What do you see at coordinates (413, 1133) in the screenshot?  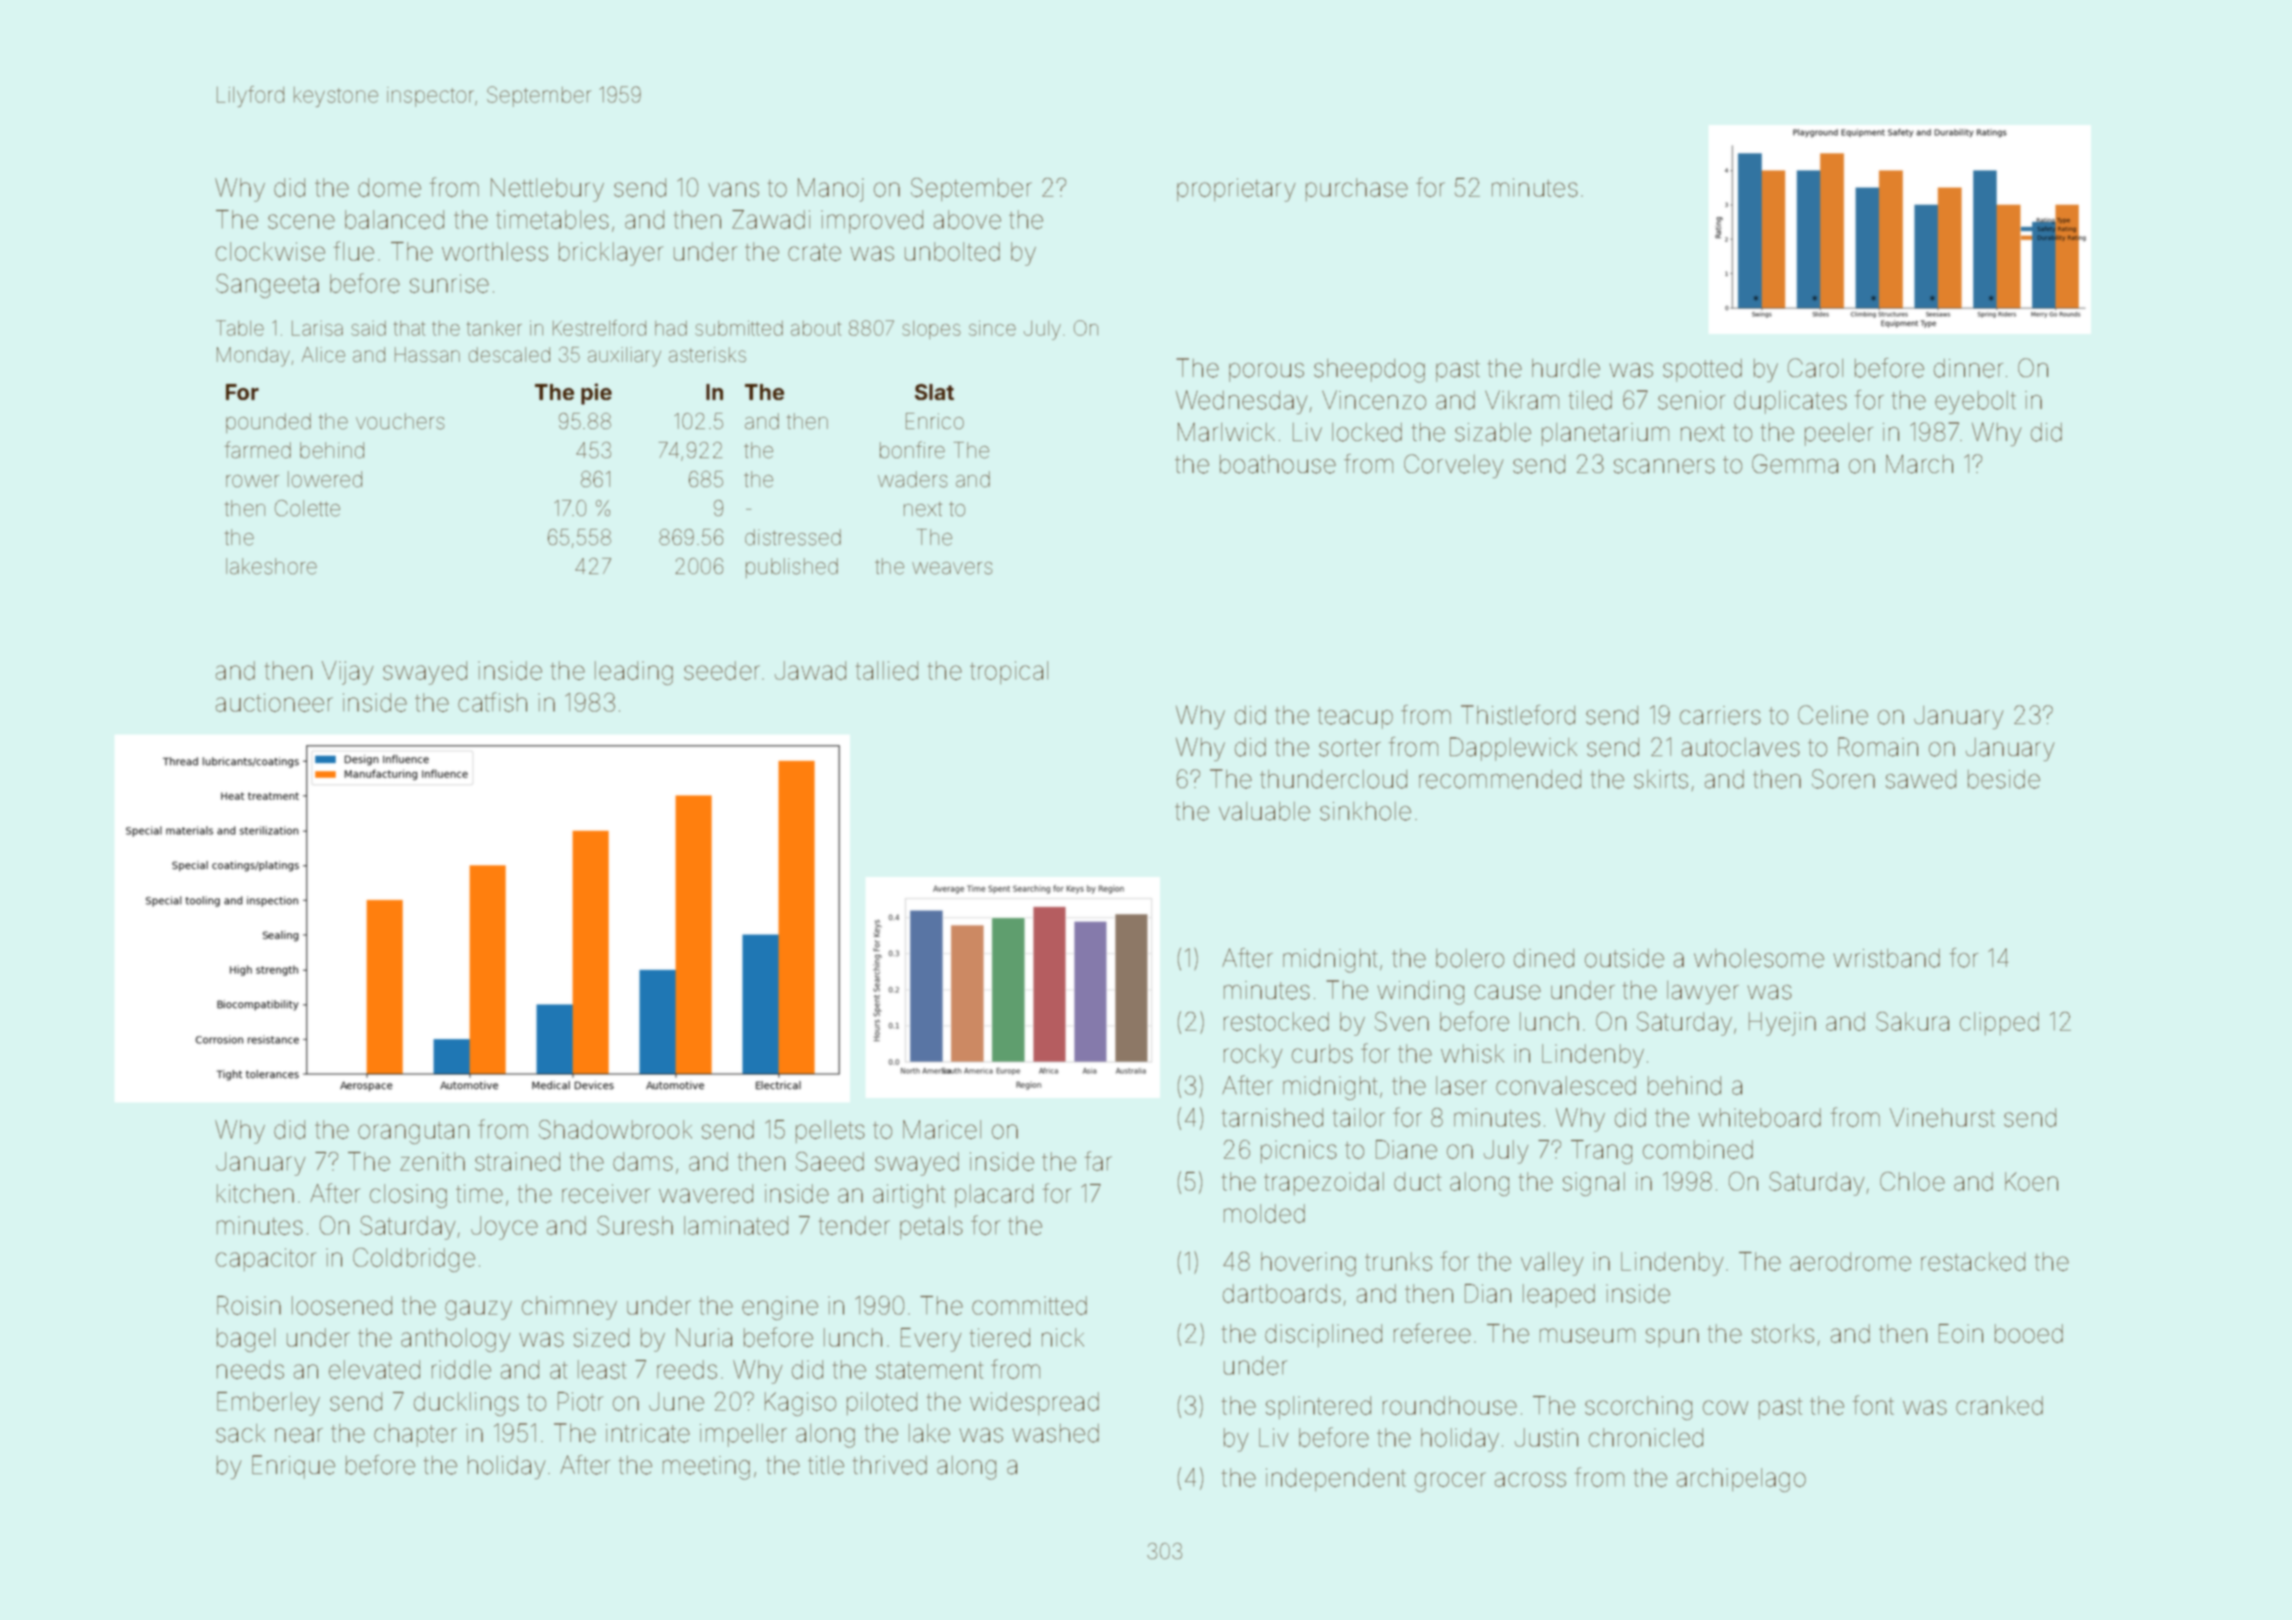 I see `orangutan` at bounding box center [413, 1133].
